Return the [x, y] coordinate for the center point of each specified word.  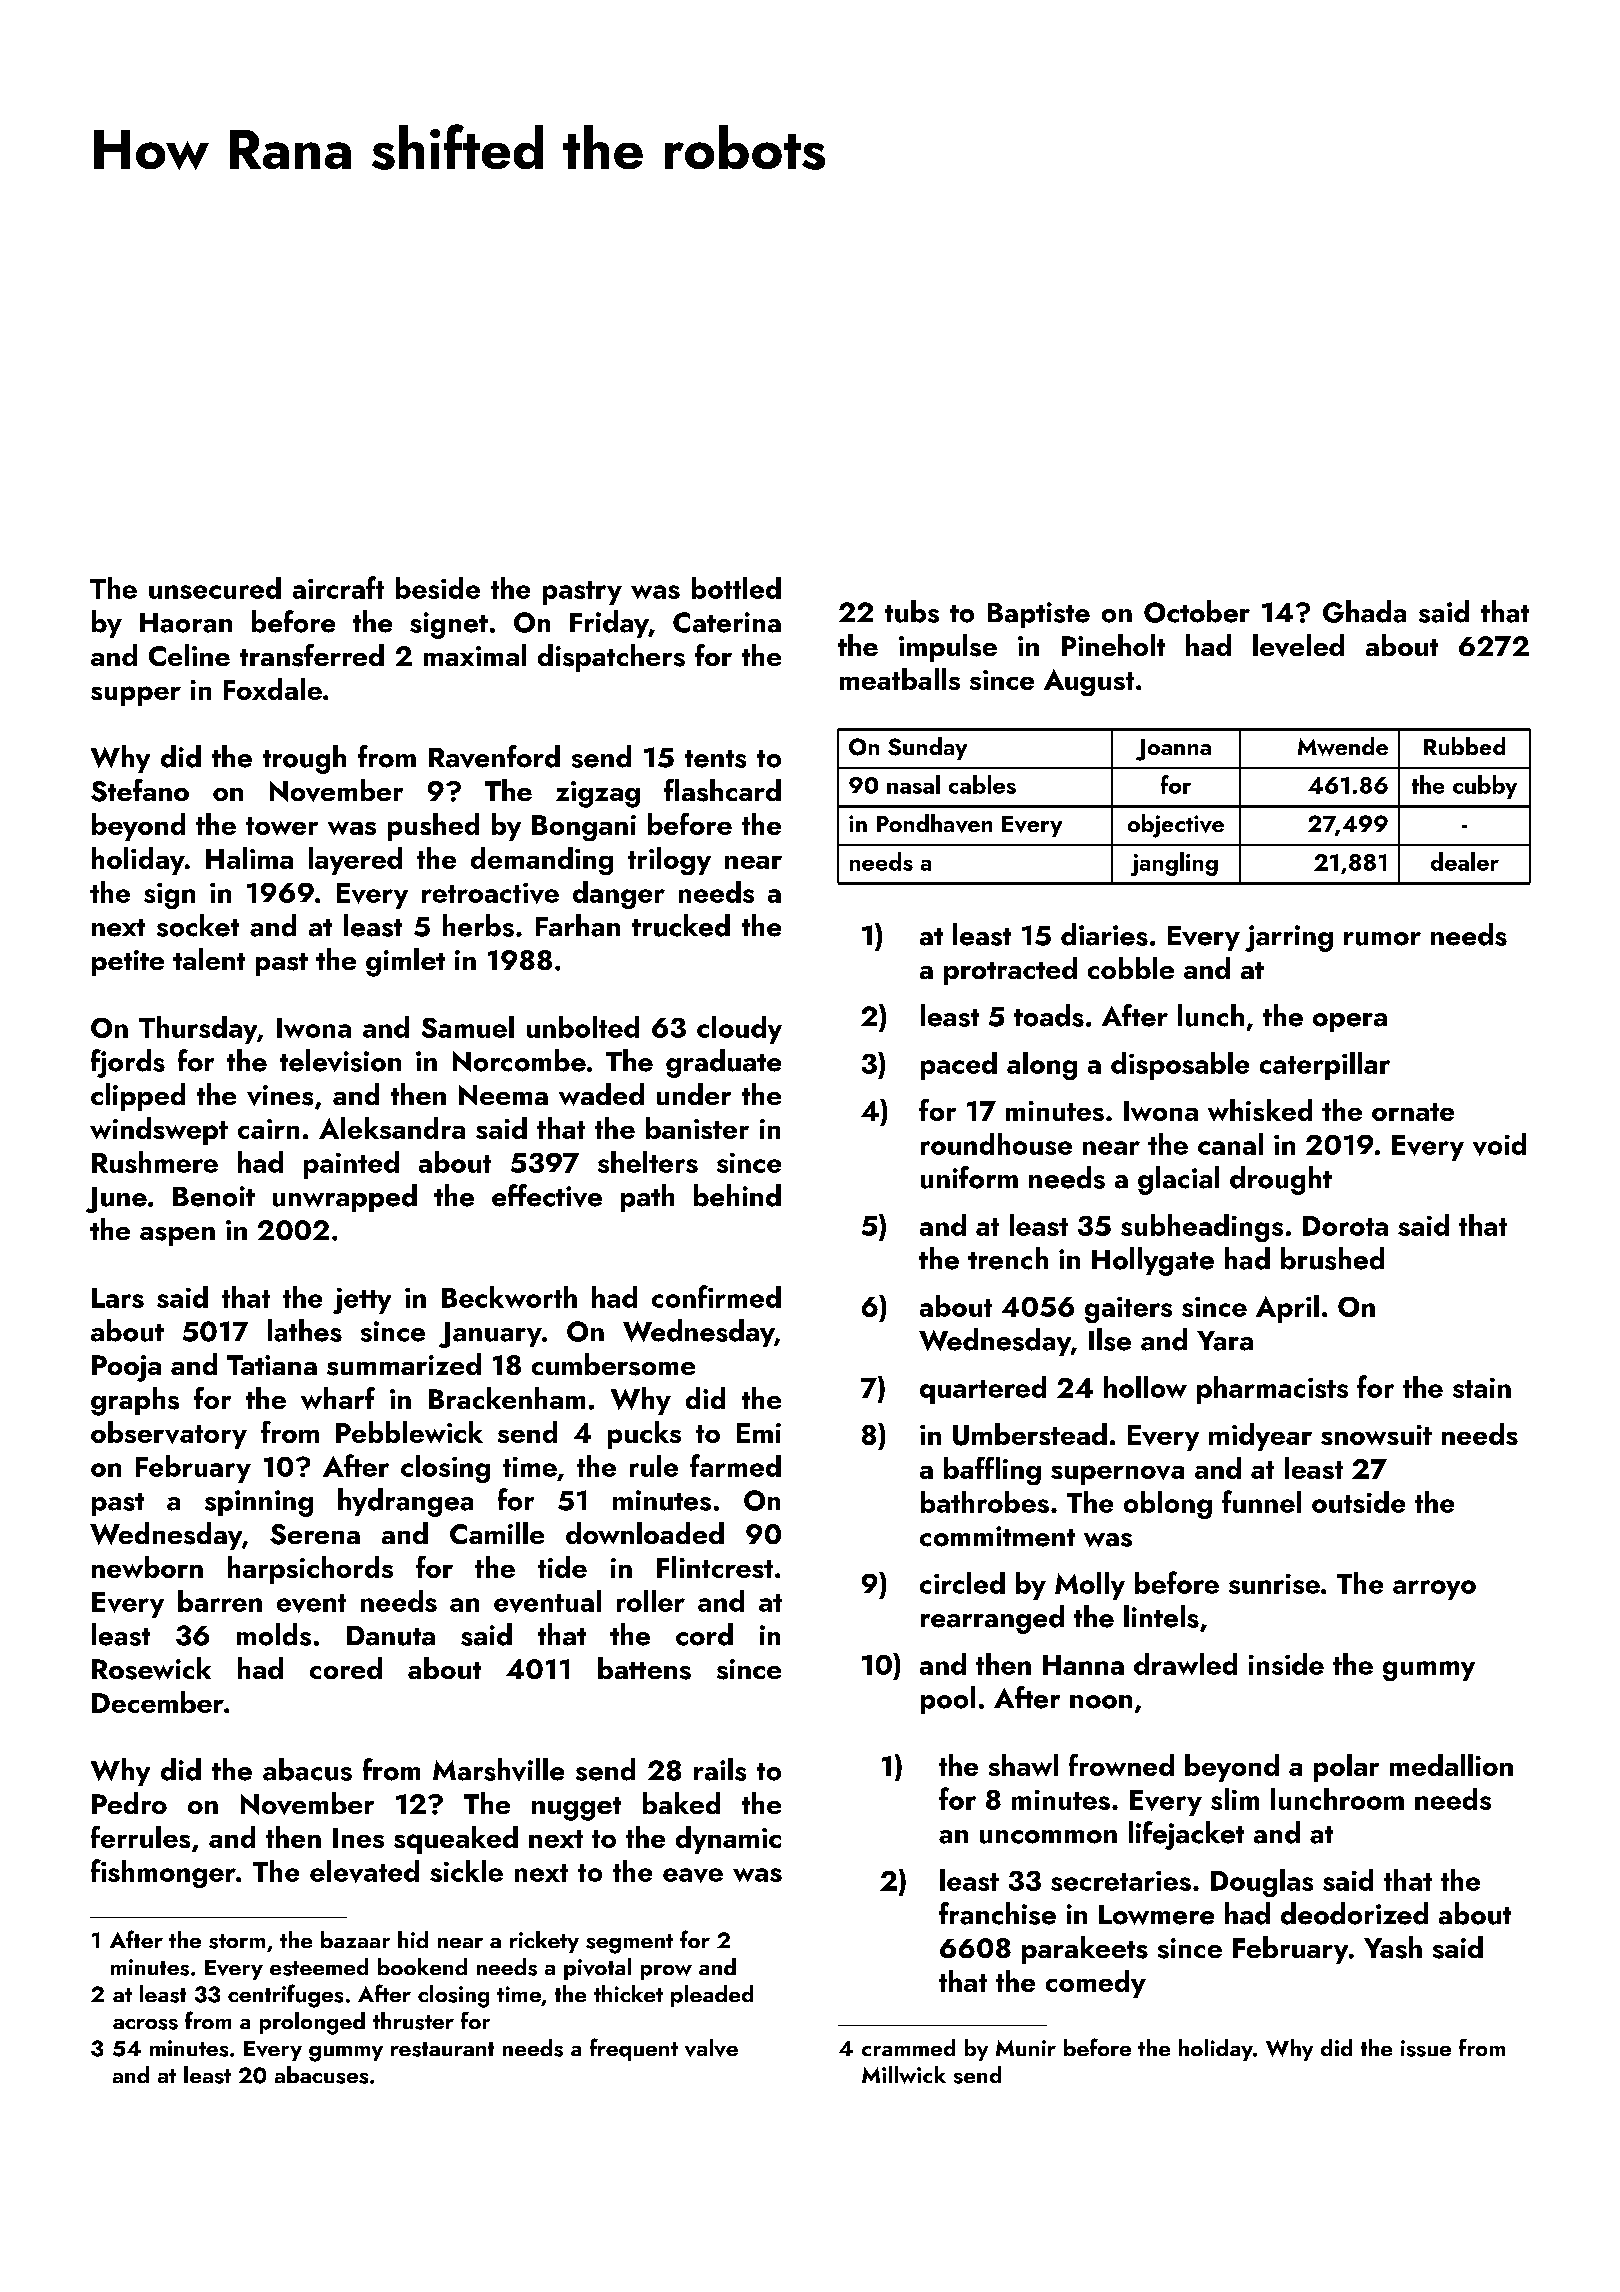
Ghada [1364, 611]
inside [1286, 1664]
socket [198, 925]
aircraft [338, 587]
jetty [362, 1301]
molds [274, 1634]
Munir [1026, 2048]
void [1499, 1144]
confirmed [716, 1296]
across [145, 2024]
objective [1176, 826]
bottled [736, 588]
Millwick [904, 2075]
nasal [913, 784]
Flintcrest [715, 1567]
